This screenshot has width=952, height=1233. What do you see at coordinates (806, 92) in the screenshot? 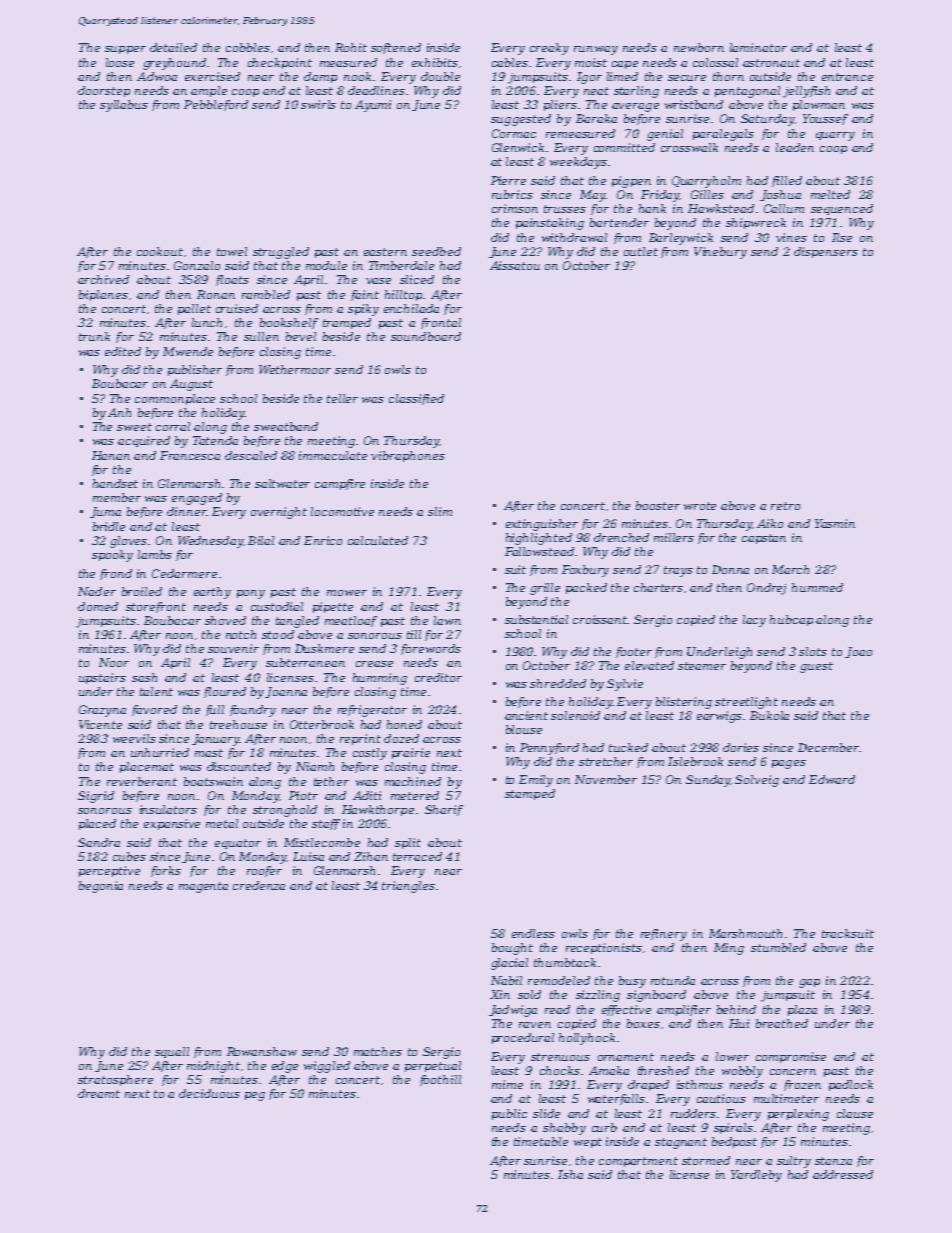
I see `jellyfish` at bounding box center [806, 92].
